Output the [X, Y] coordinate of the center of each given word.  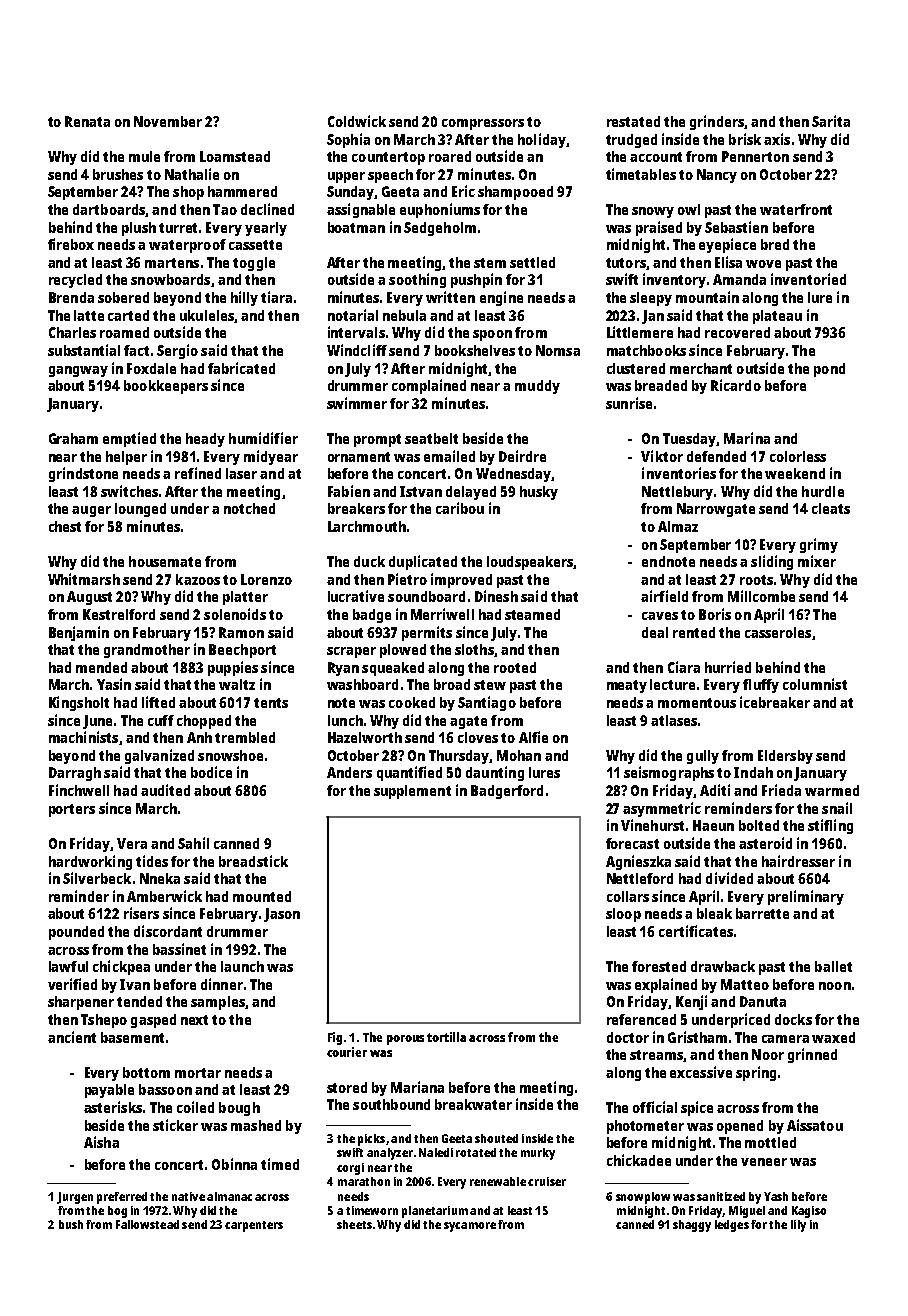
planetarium [435, 1212]
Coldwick [357, 121]
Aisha [101, 1142]
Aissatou [815, 1125]
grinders [717, 122]
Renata [87, 121]
